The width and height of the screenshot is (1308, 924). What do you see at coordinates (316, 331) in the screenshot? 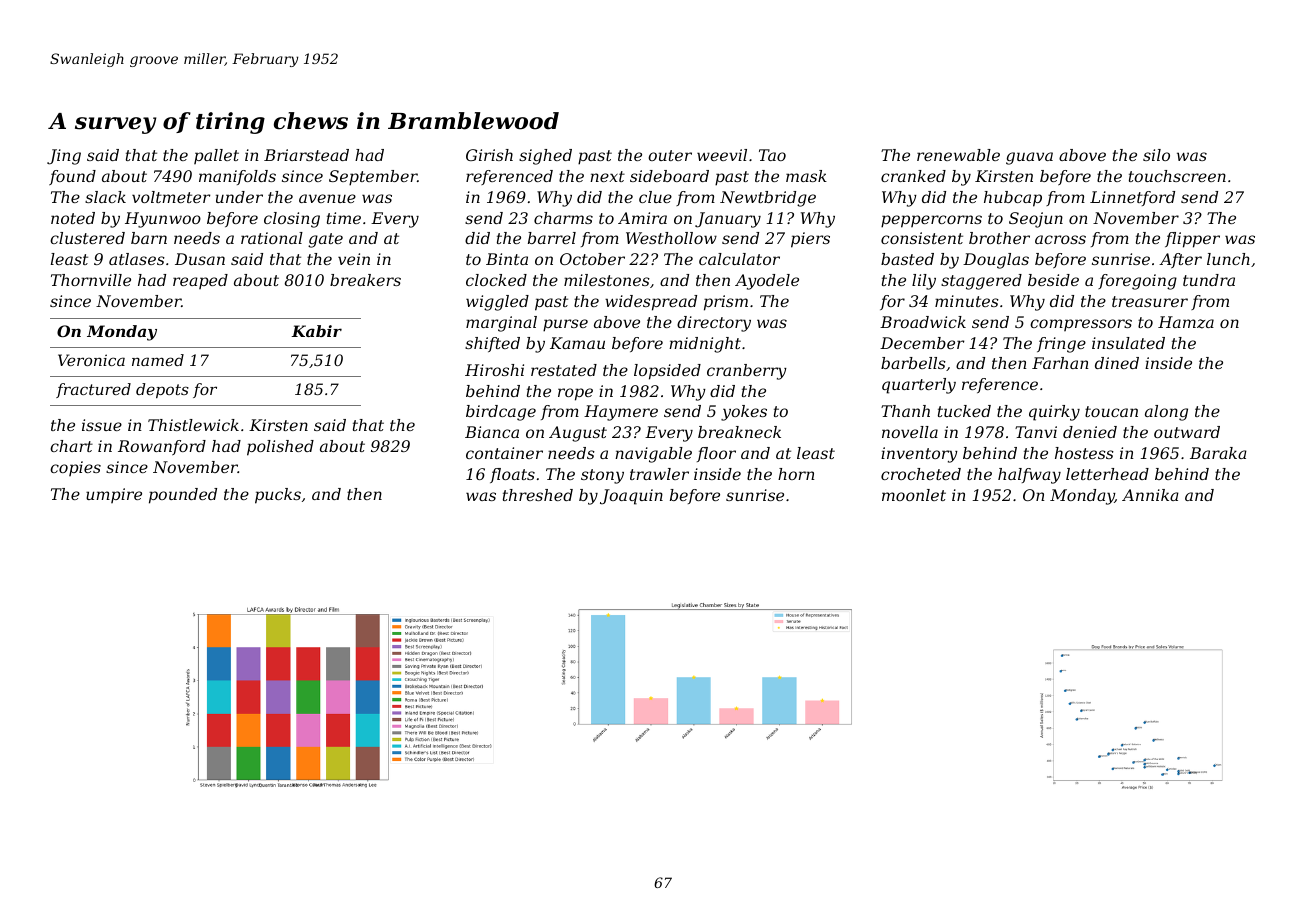
I see `Kabir` at bounding box center [316, 331].
